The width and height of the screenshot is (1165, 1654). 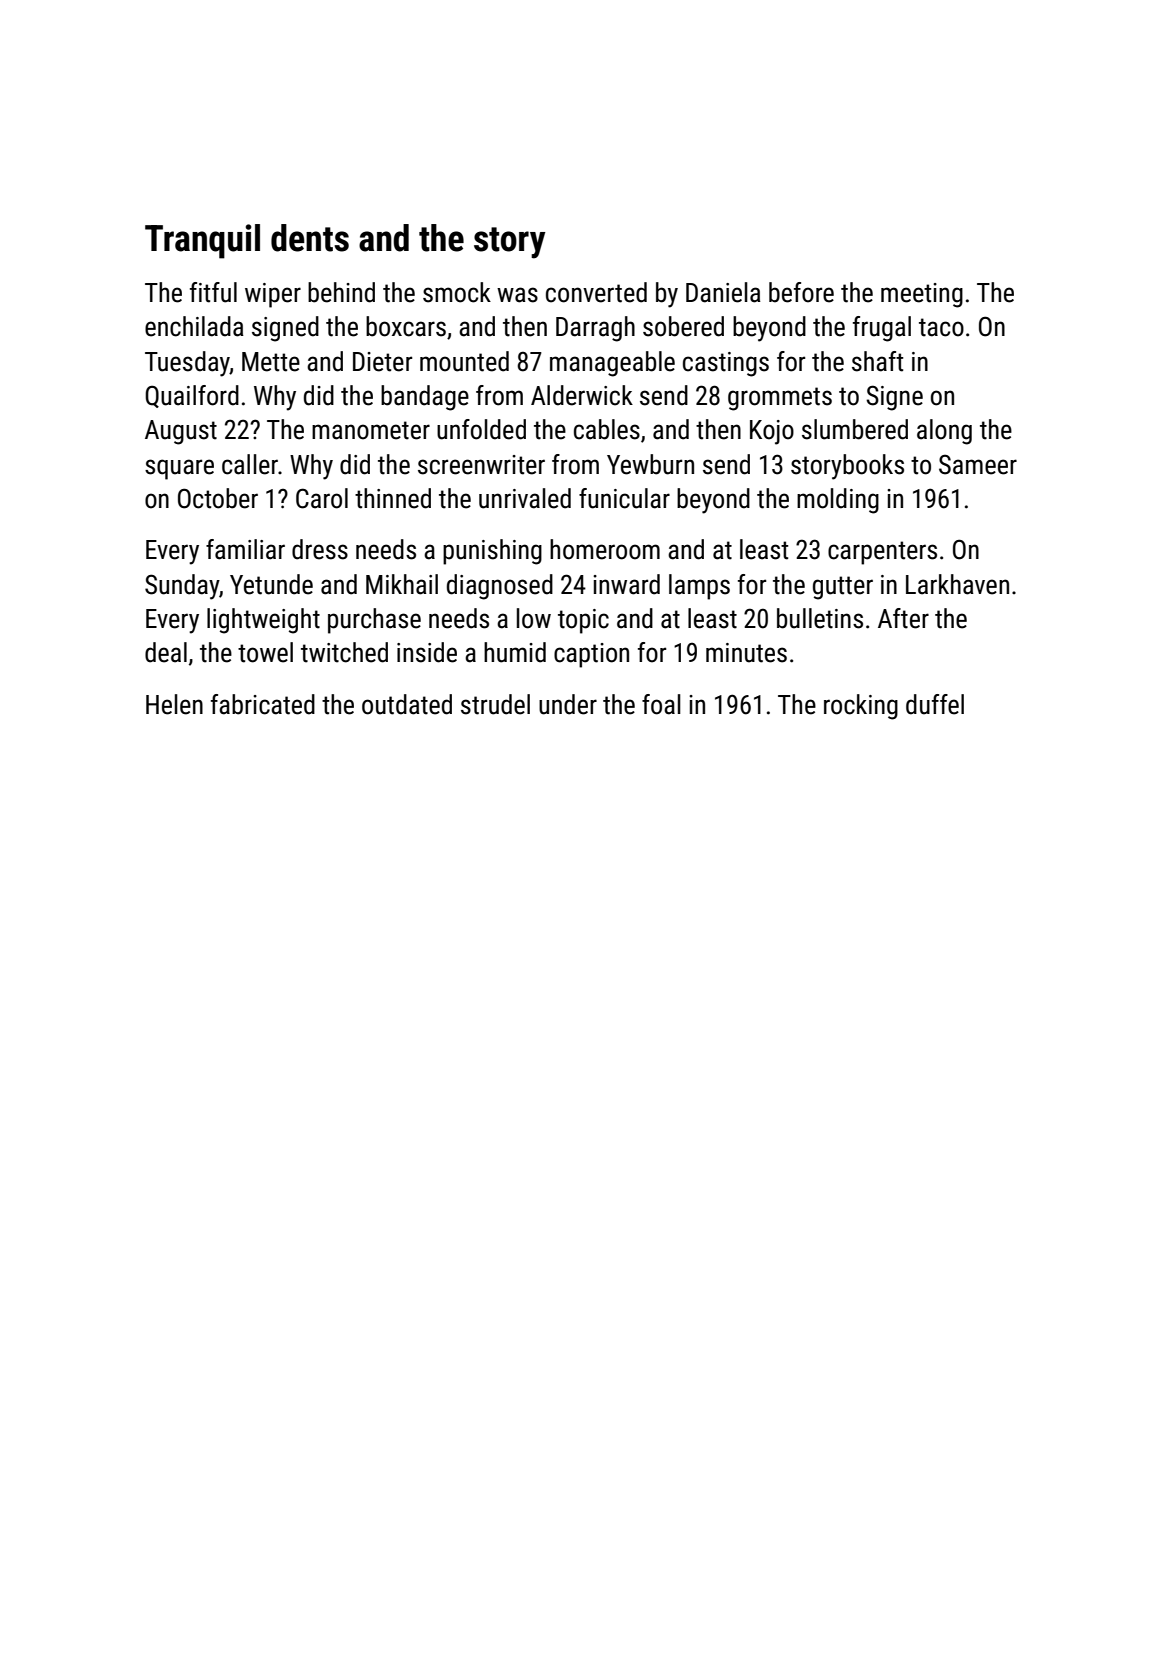 I want to click on punishing, so click(x=492, y=552).
